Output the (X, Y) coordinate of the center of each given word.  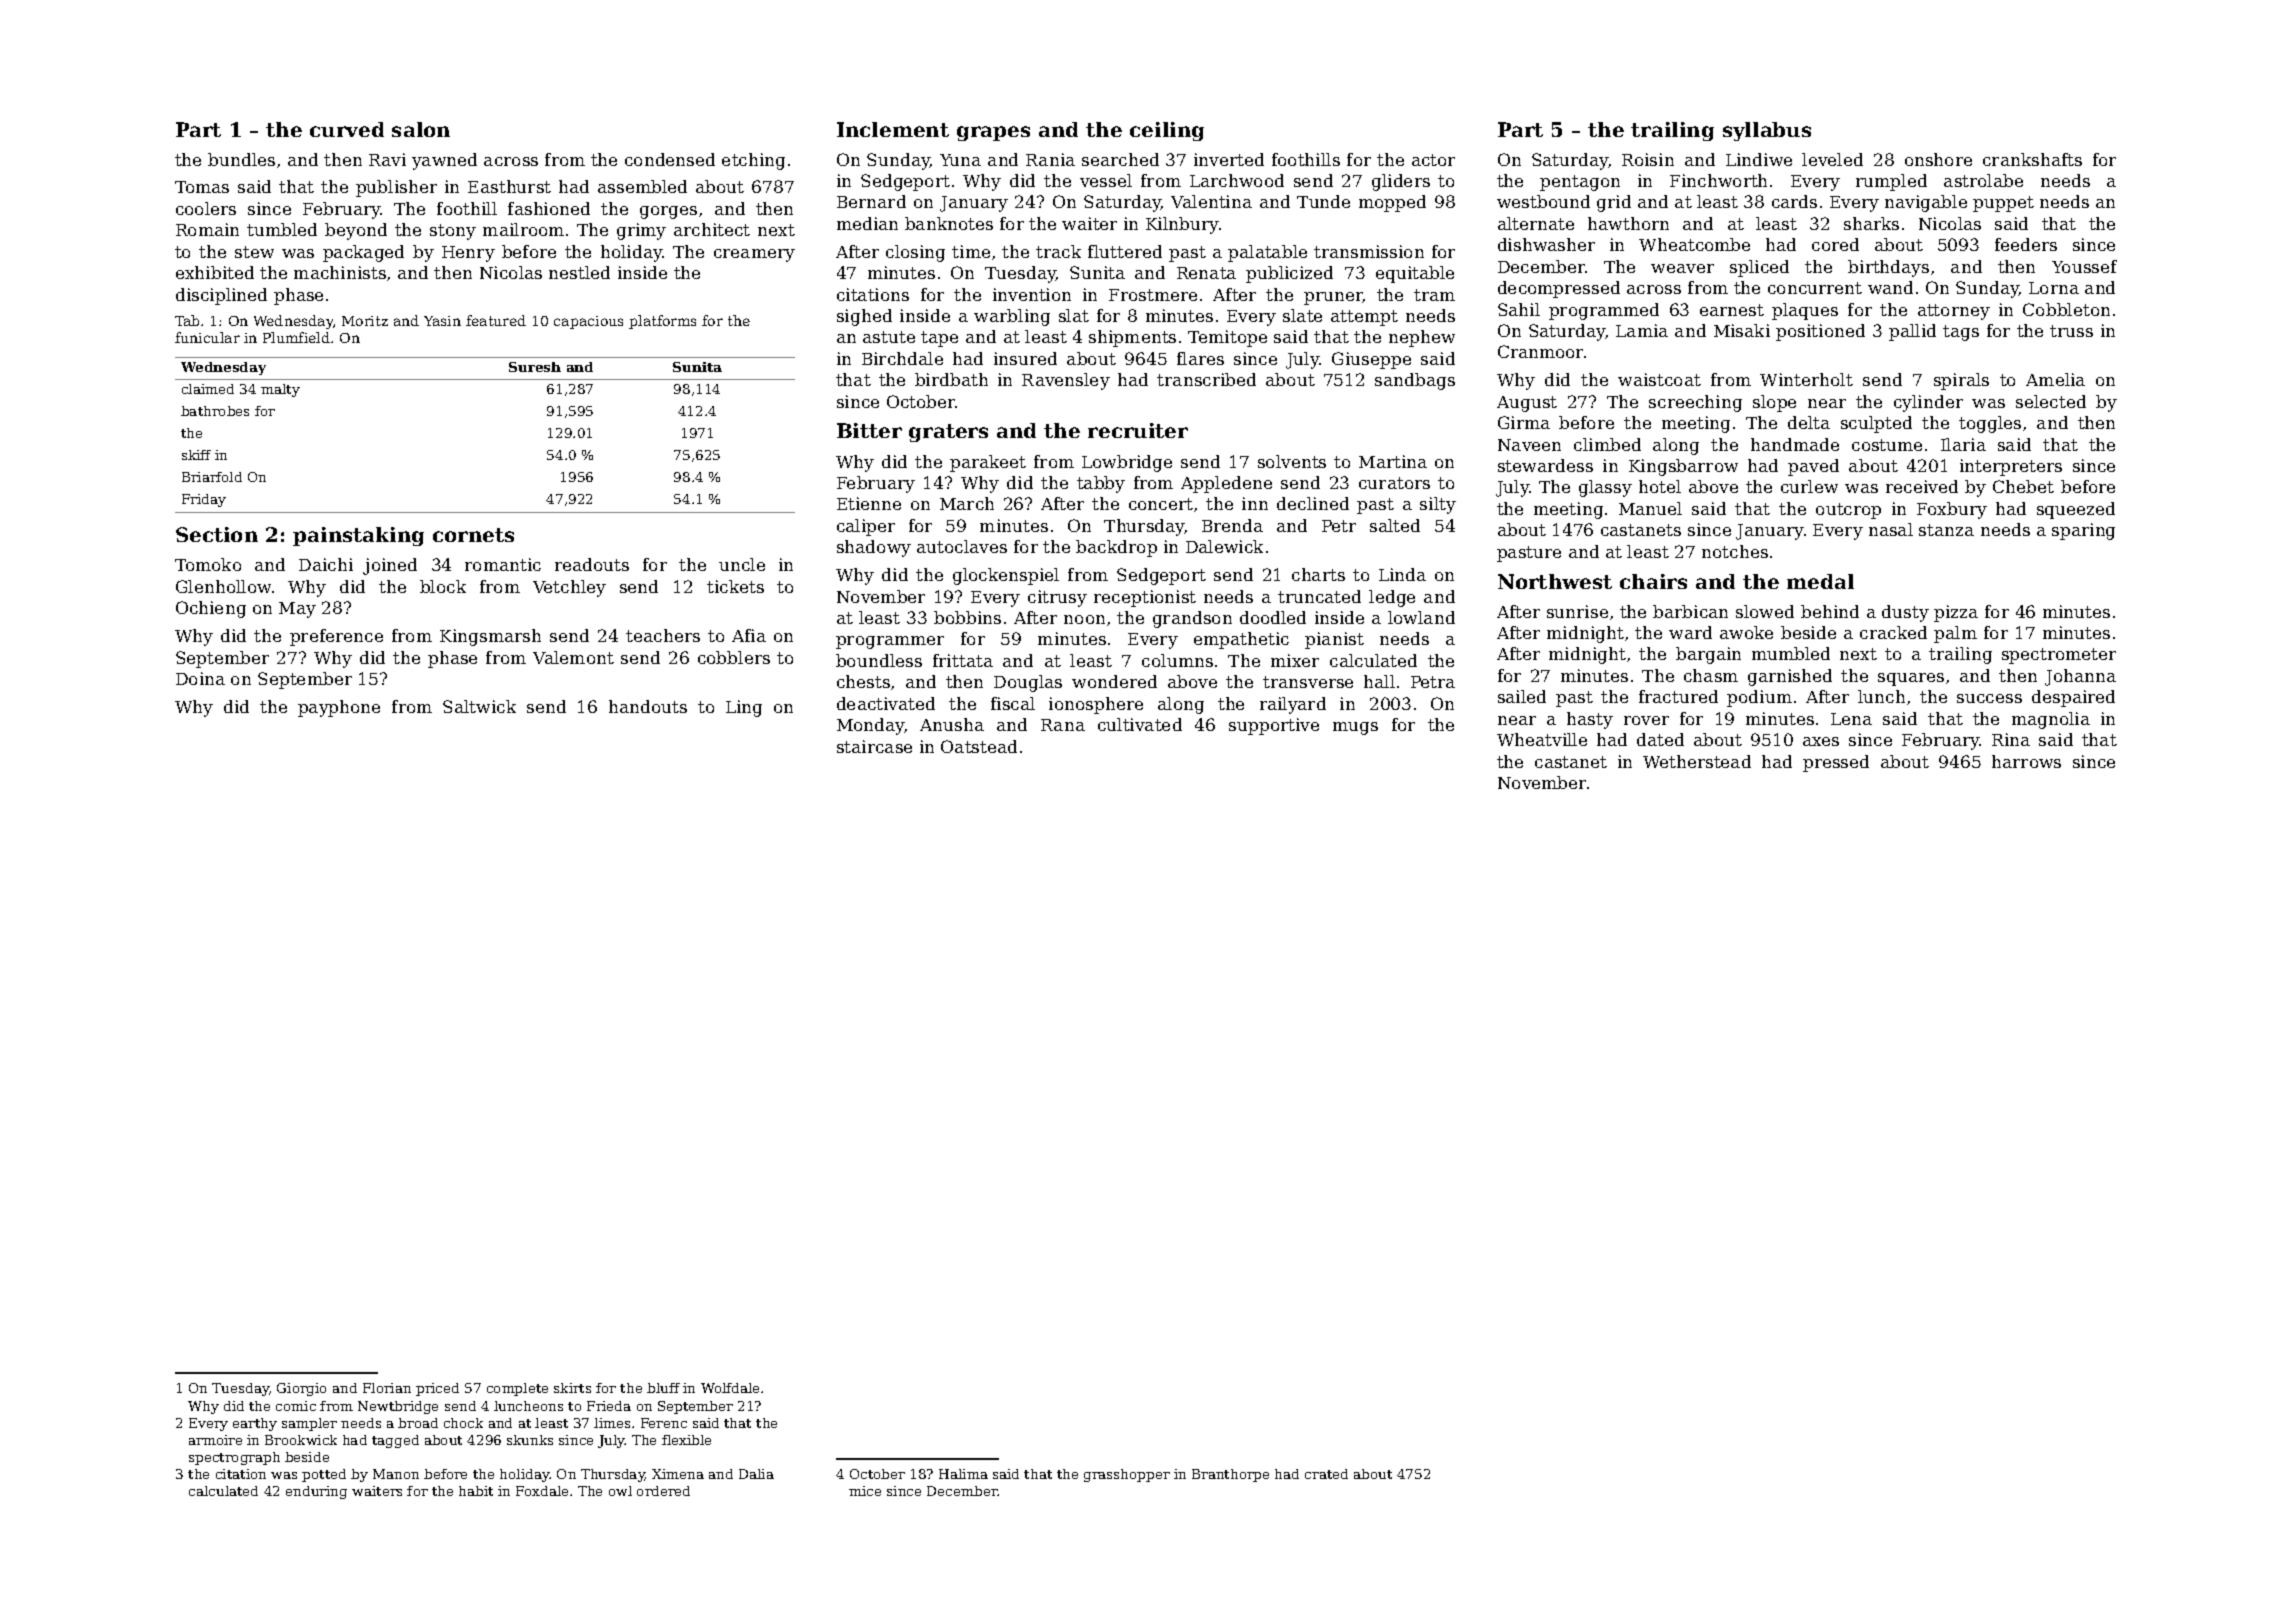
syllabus (1767, 131)
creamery (754, 255)
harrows (2026, 761)
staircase (874, 746)
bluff (663, 1388)
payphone (339, 708)
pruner (1333, 298)
